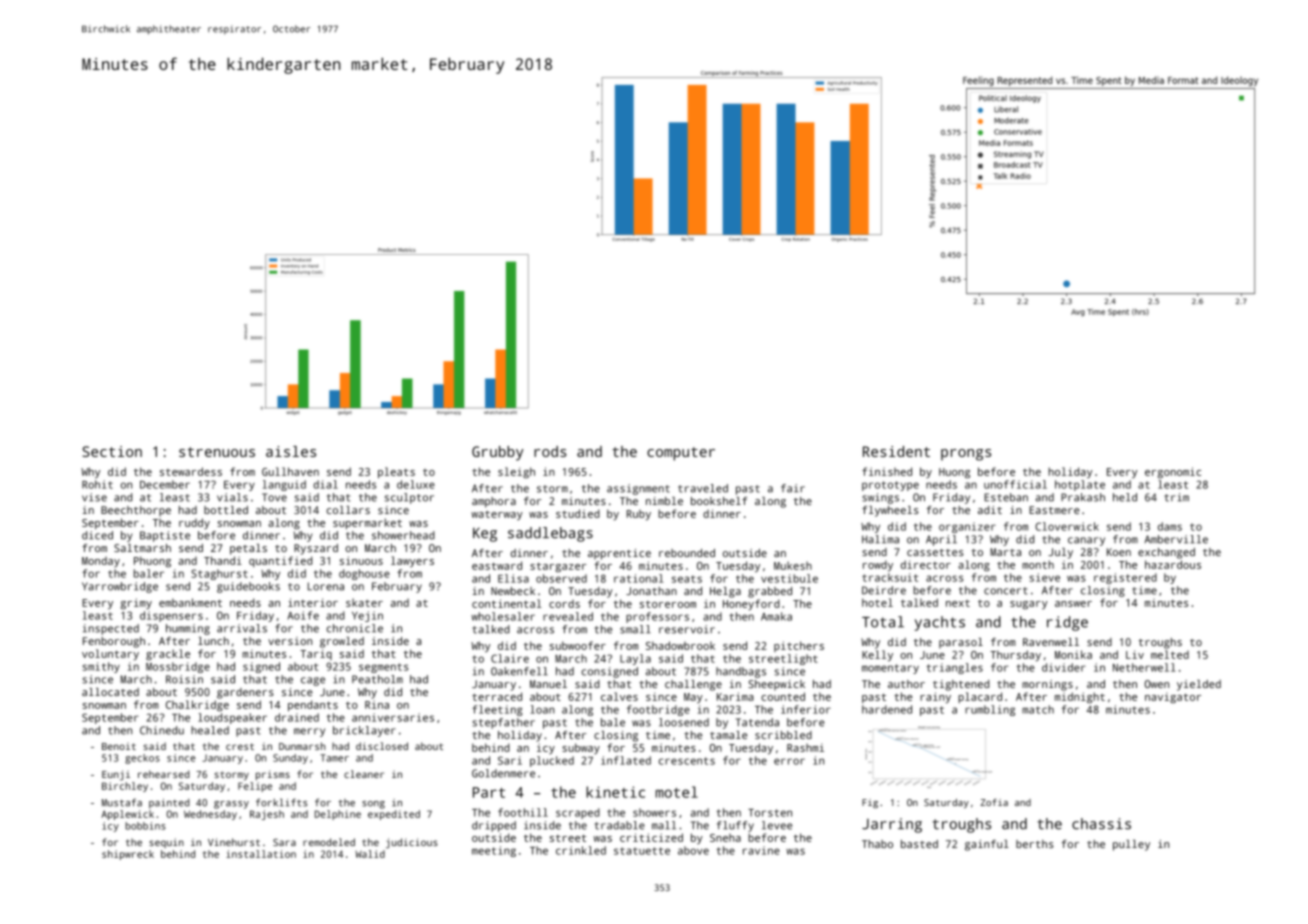 This screenshot has height=924, width=1308. I want to click on Amaka, so click(776, 616).
